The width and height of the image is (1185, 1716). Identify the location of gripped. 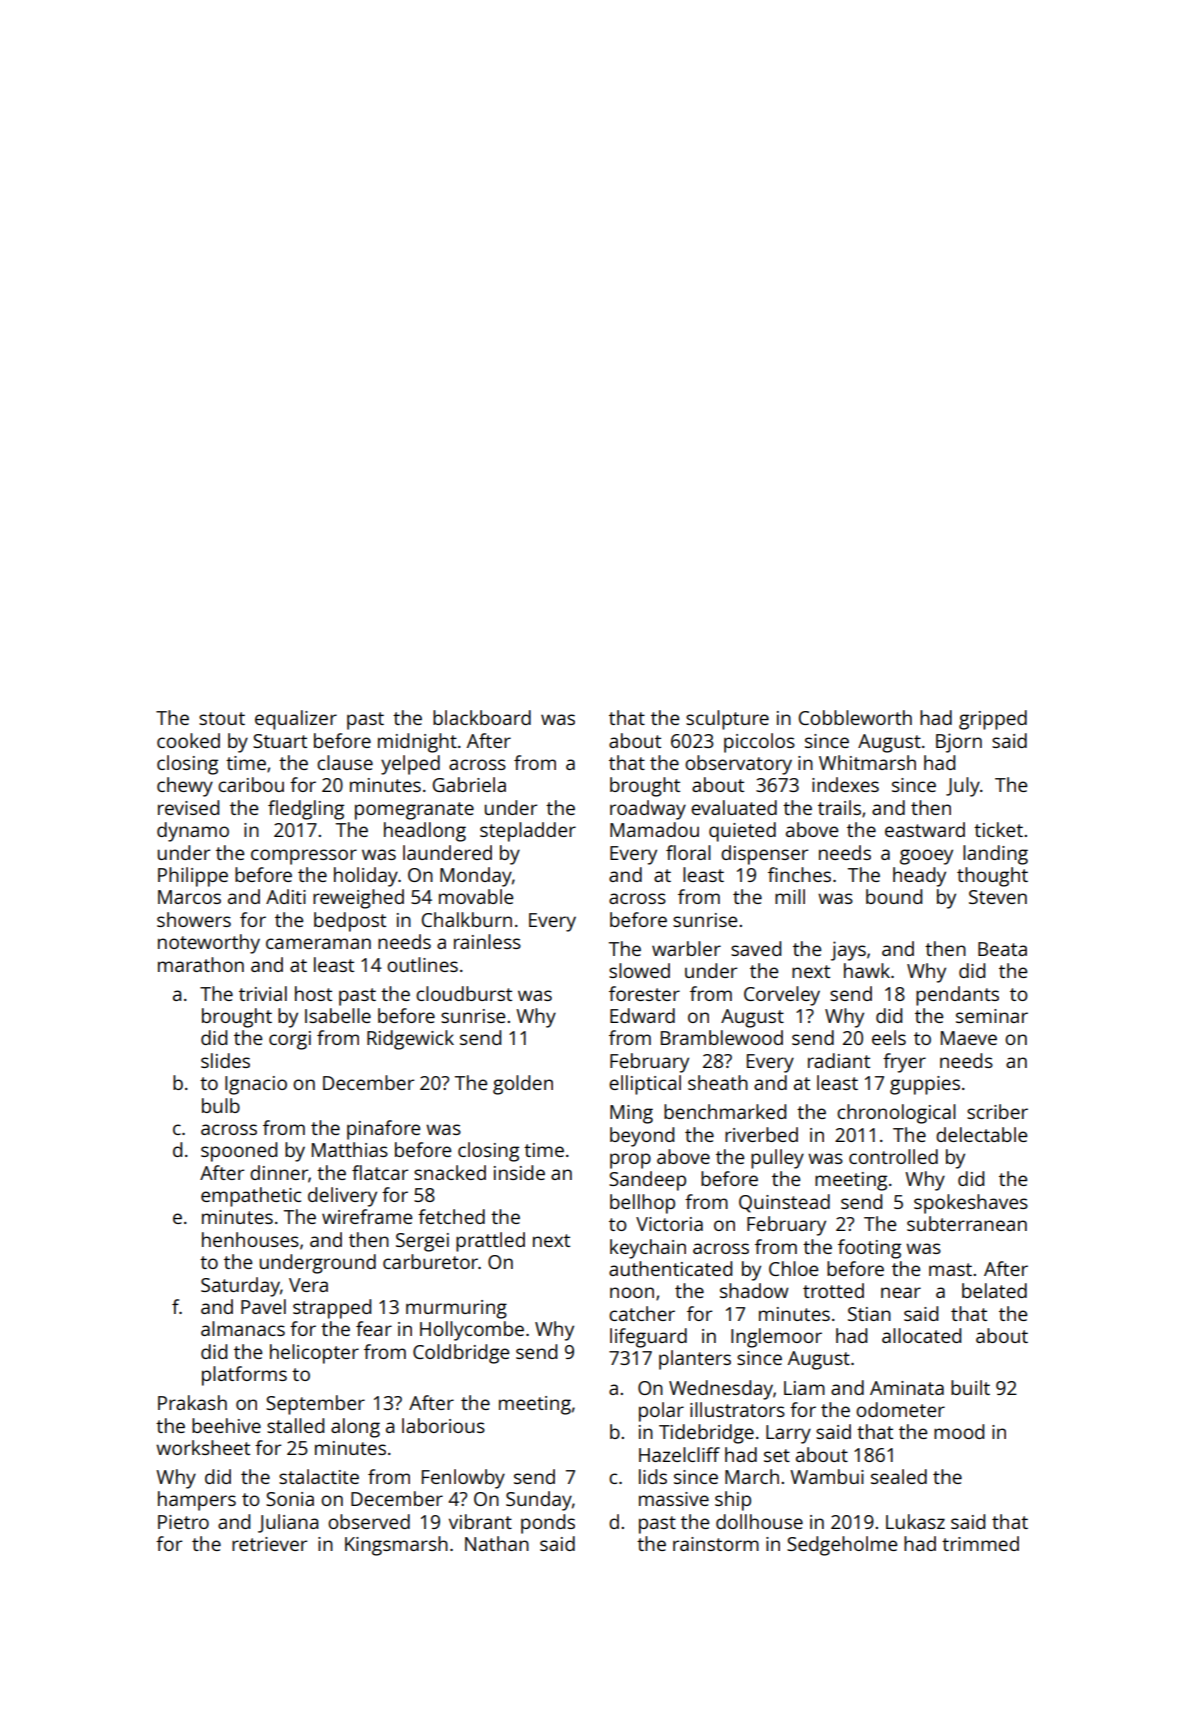
(993, 720).
